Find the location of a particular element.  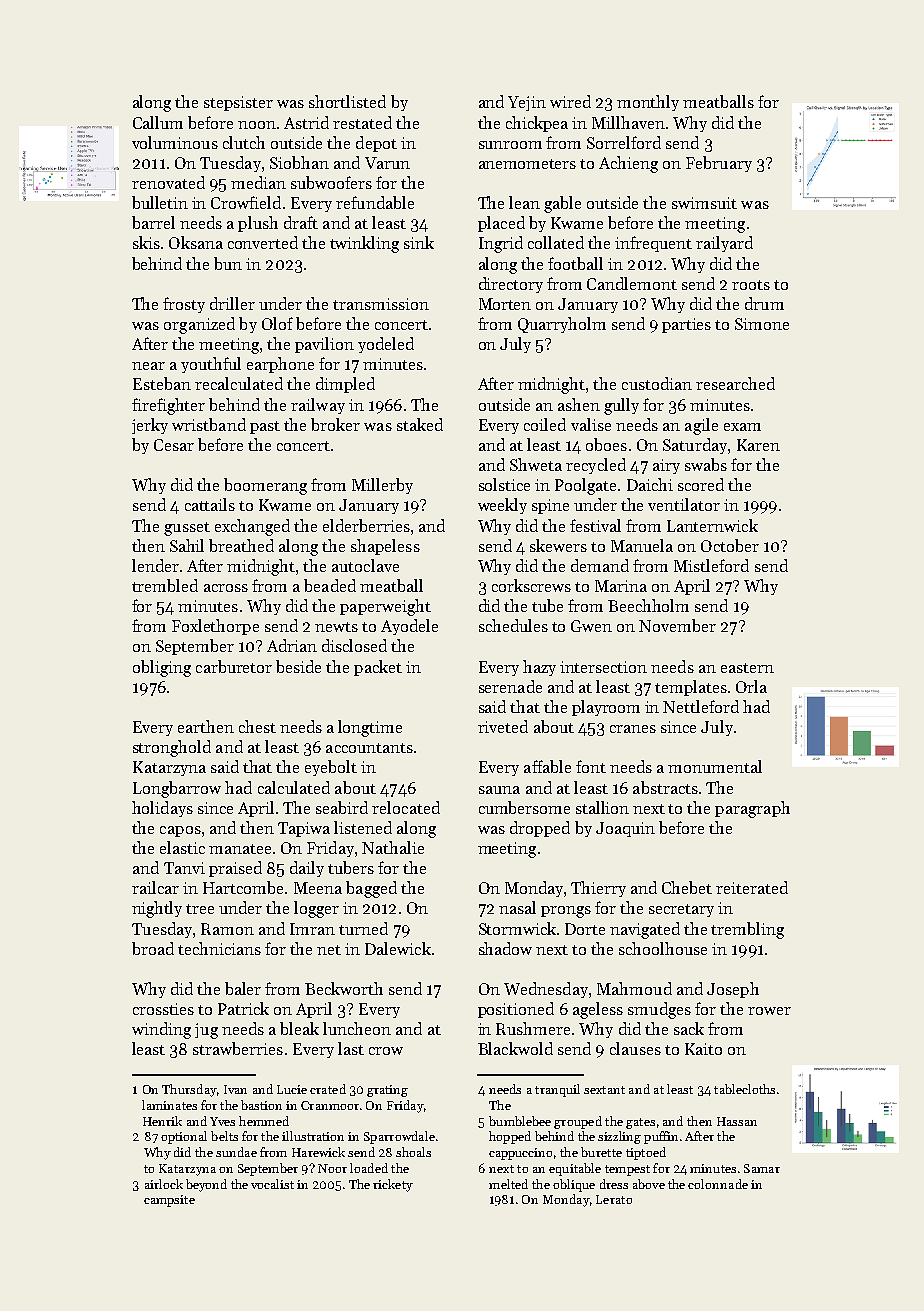

stepsister is located at coordinates (238, 103).
